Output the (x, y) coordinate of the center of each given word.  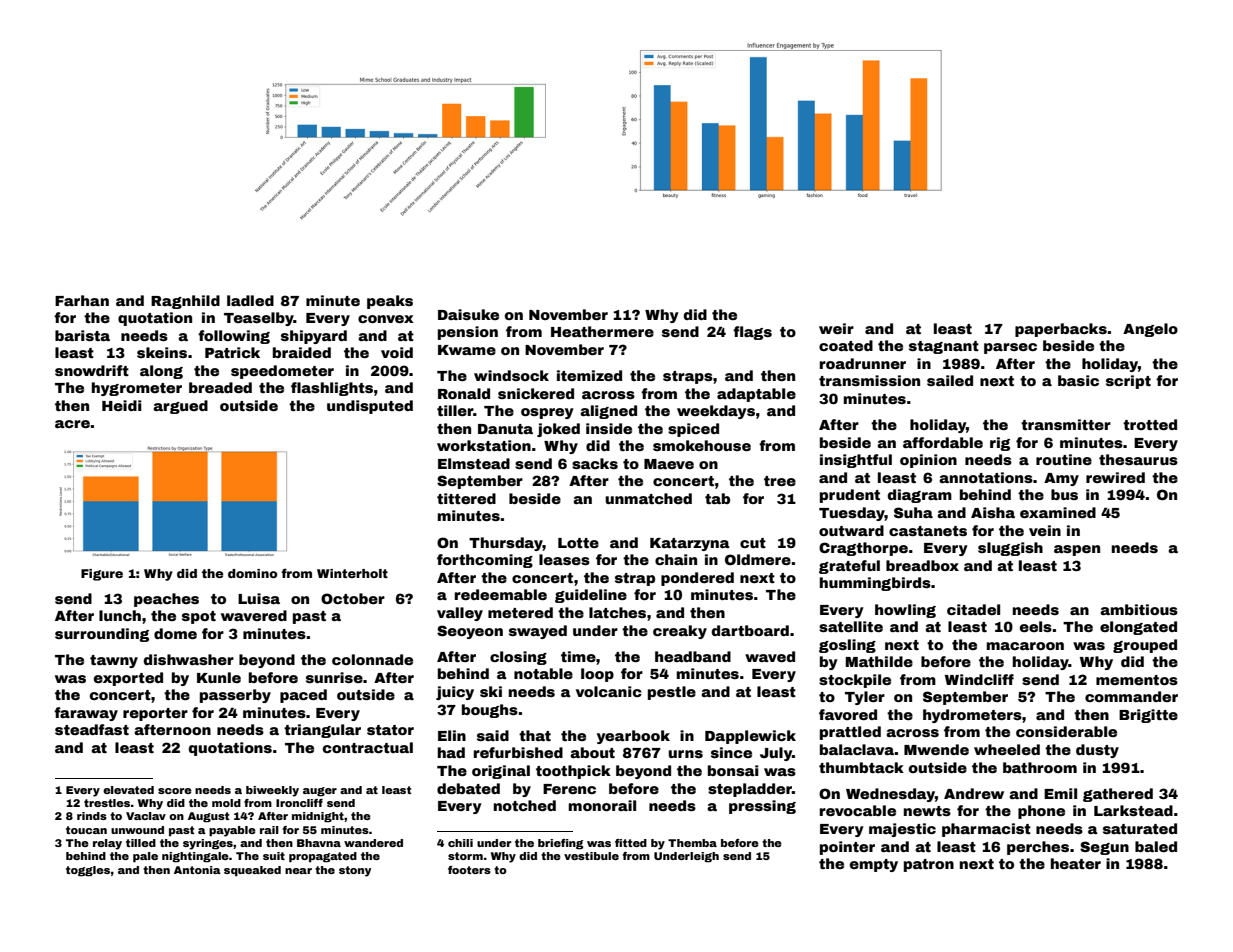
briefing (560, 844)
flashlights (332, 389)
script (1128, 382)
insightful (856, 461)
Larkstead (1133, 810)
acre (72, 424)
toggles (88, 871)
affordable (943, 442)
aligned (608, 412)
